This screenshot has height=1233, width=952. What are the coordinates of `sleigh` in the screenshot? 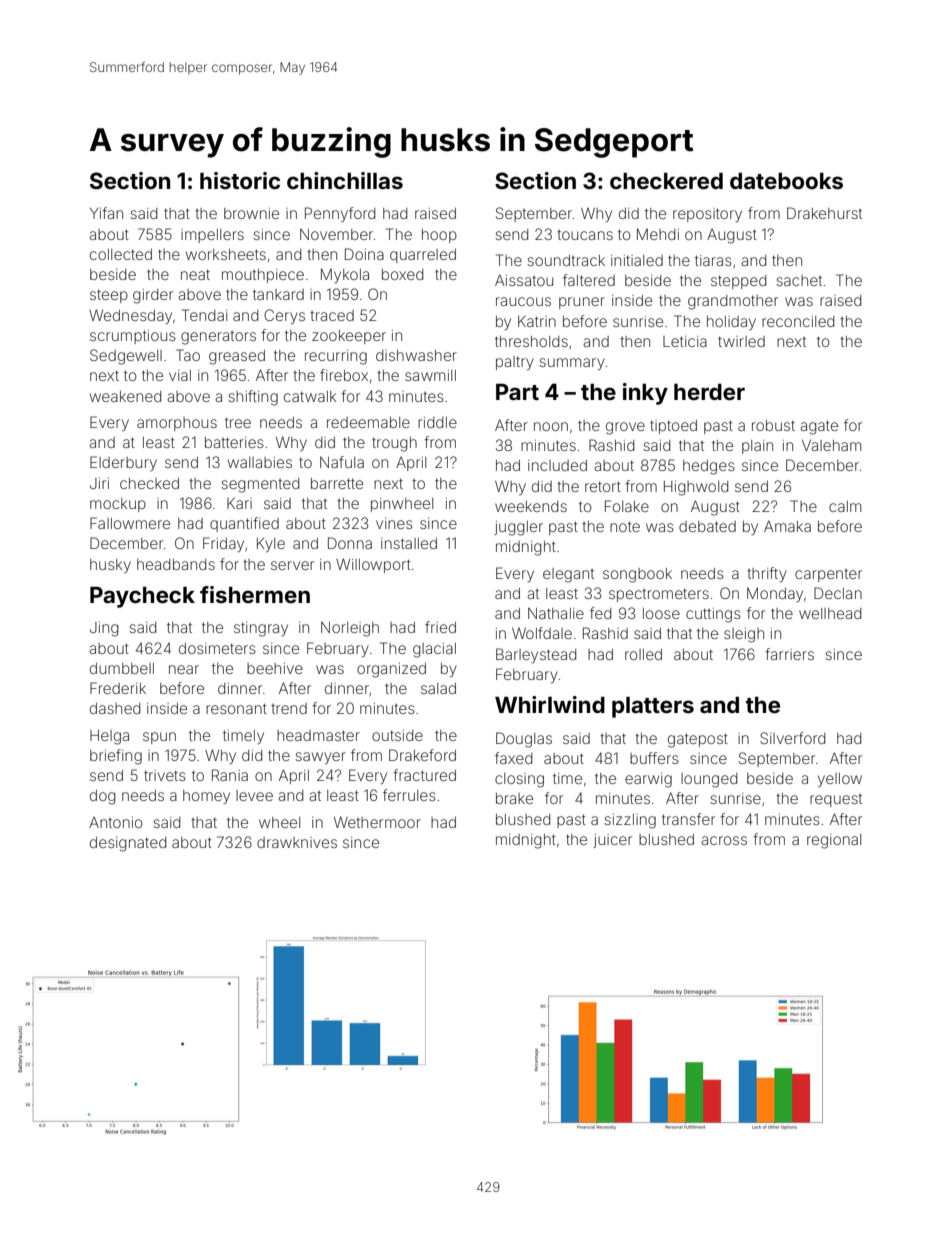 It's located at (744, 635).
